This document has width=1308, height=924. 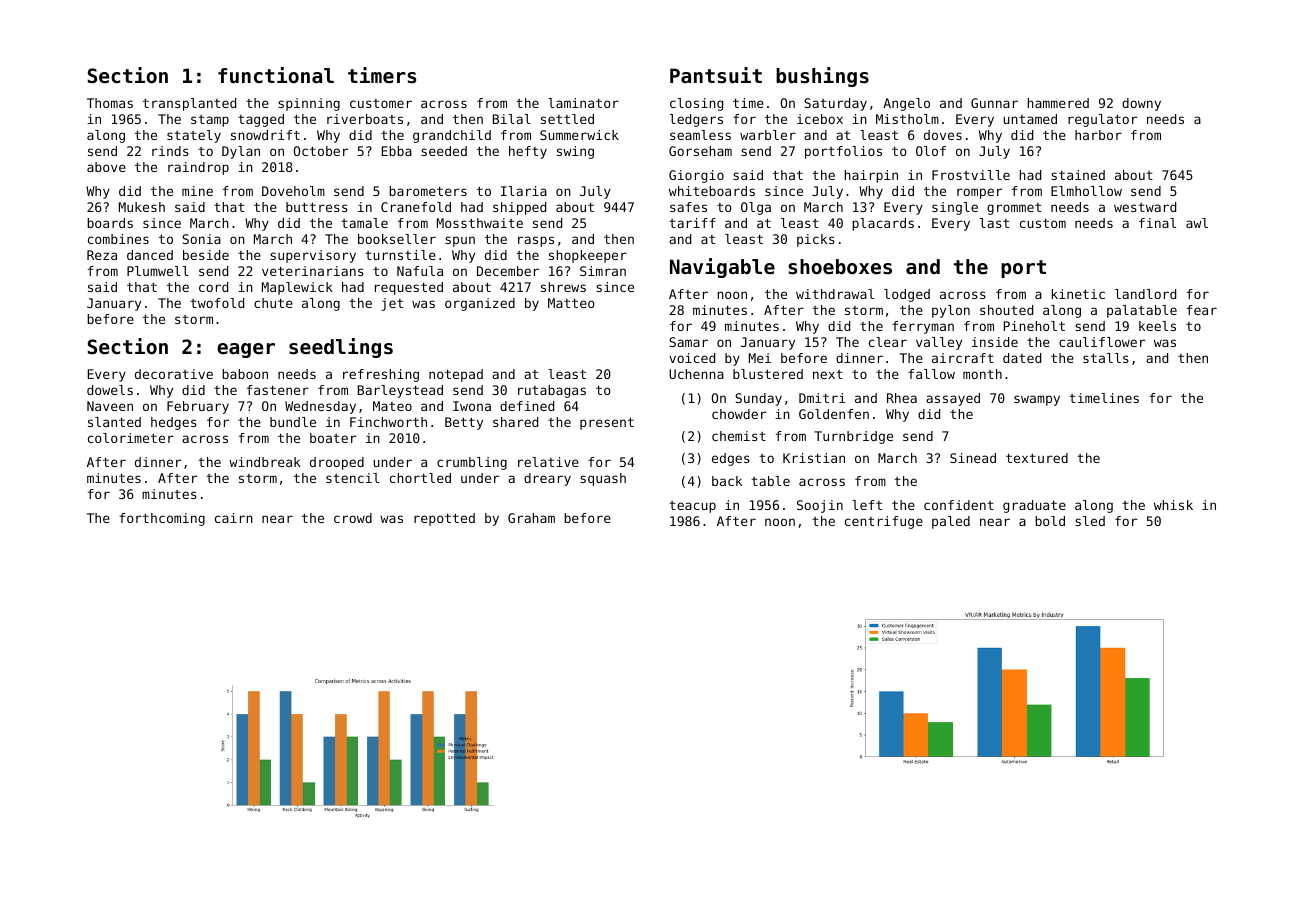 I want to click on Graham, so click(x=531, y=518).
